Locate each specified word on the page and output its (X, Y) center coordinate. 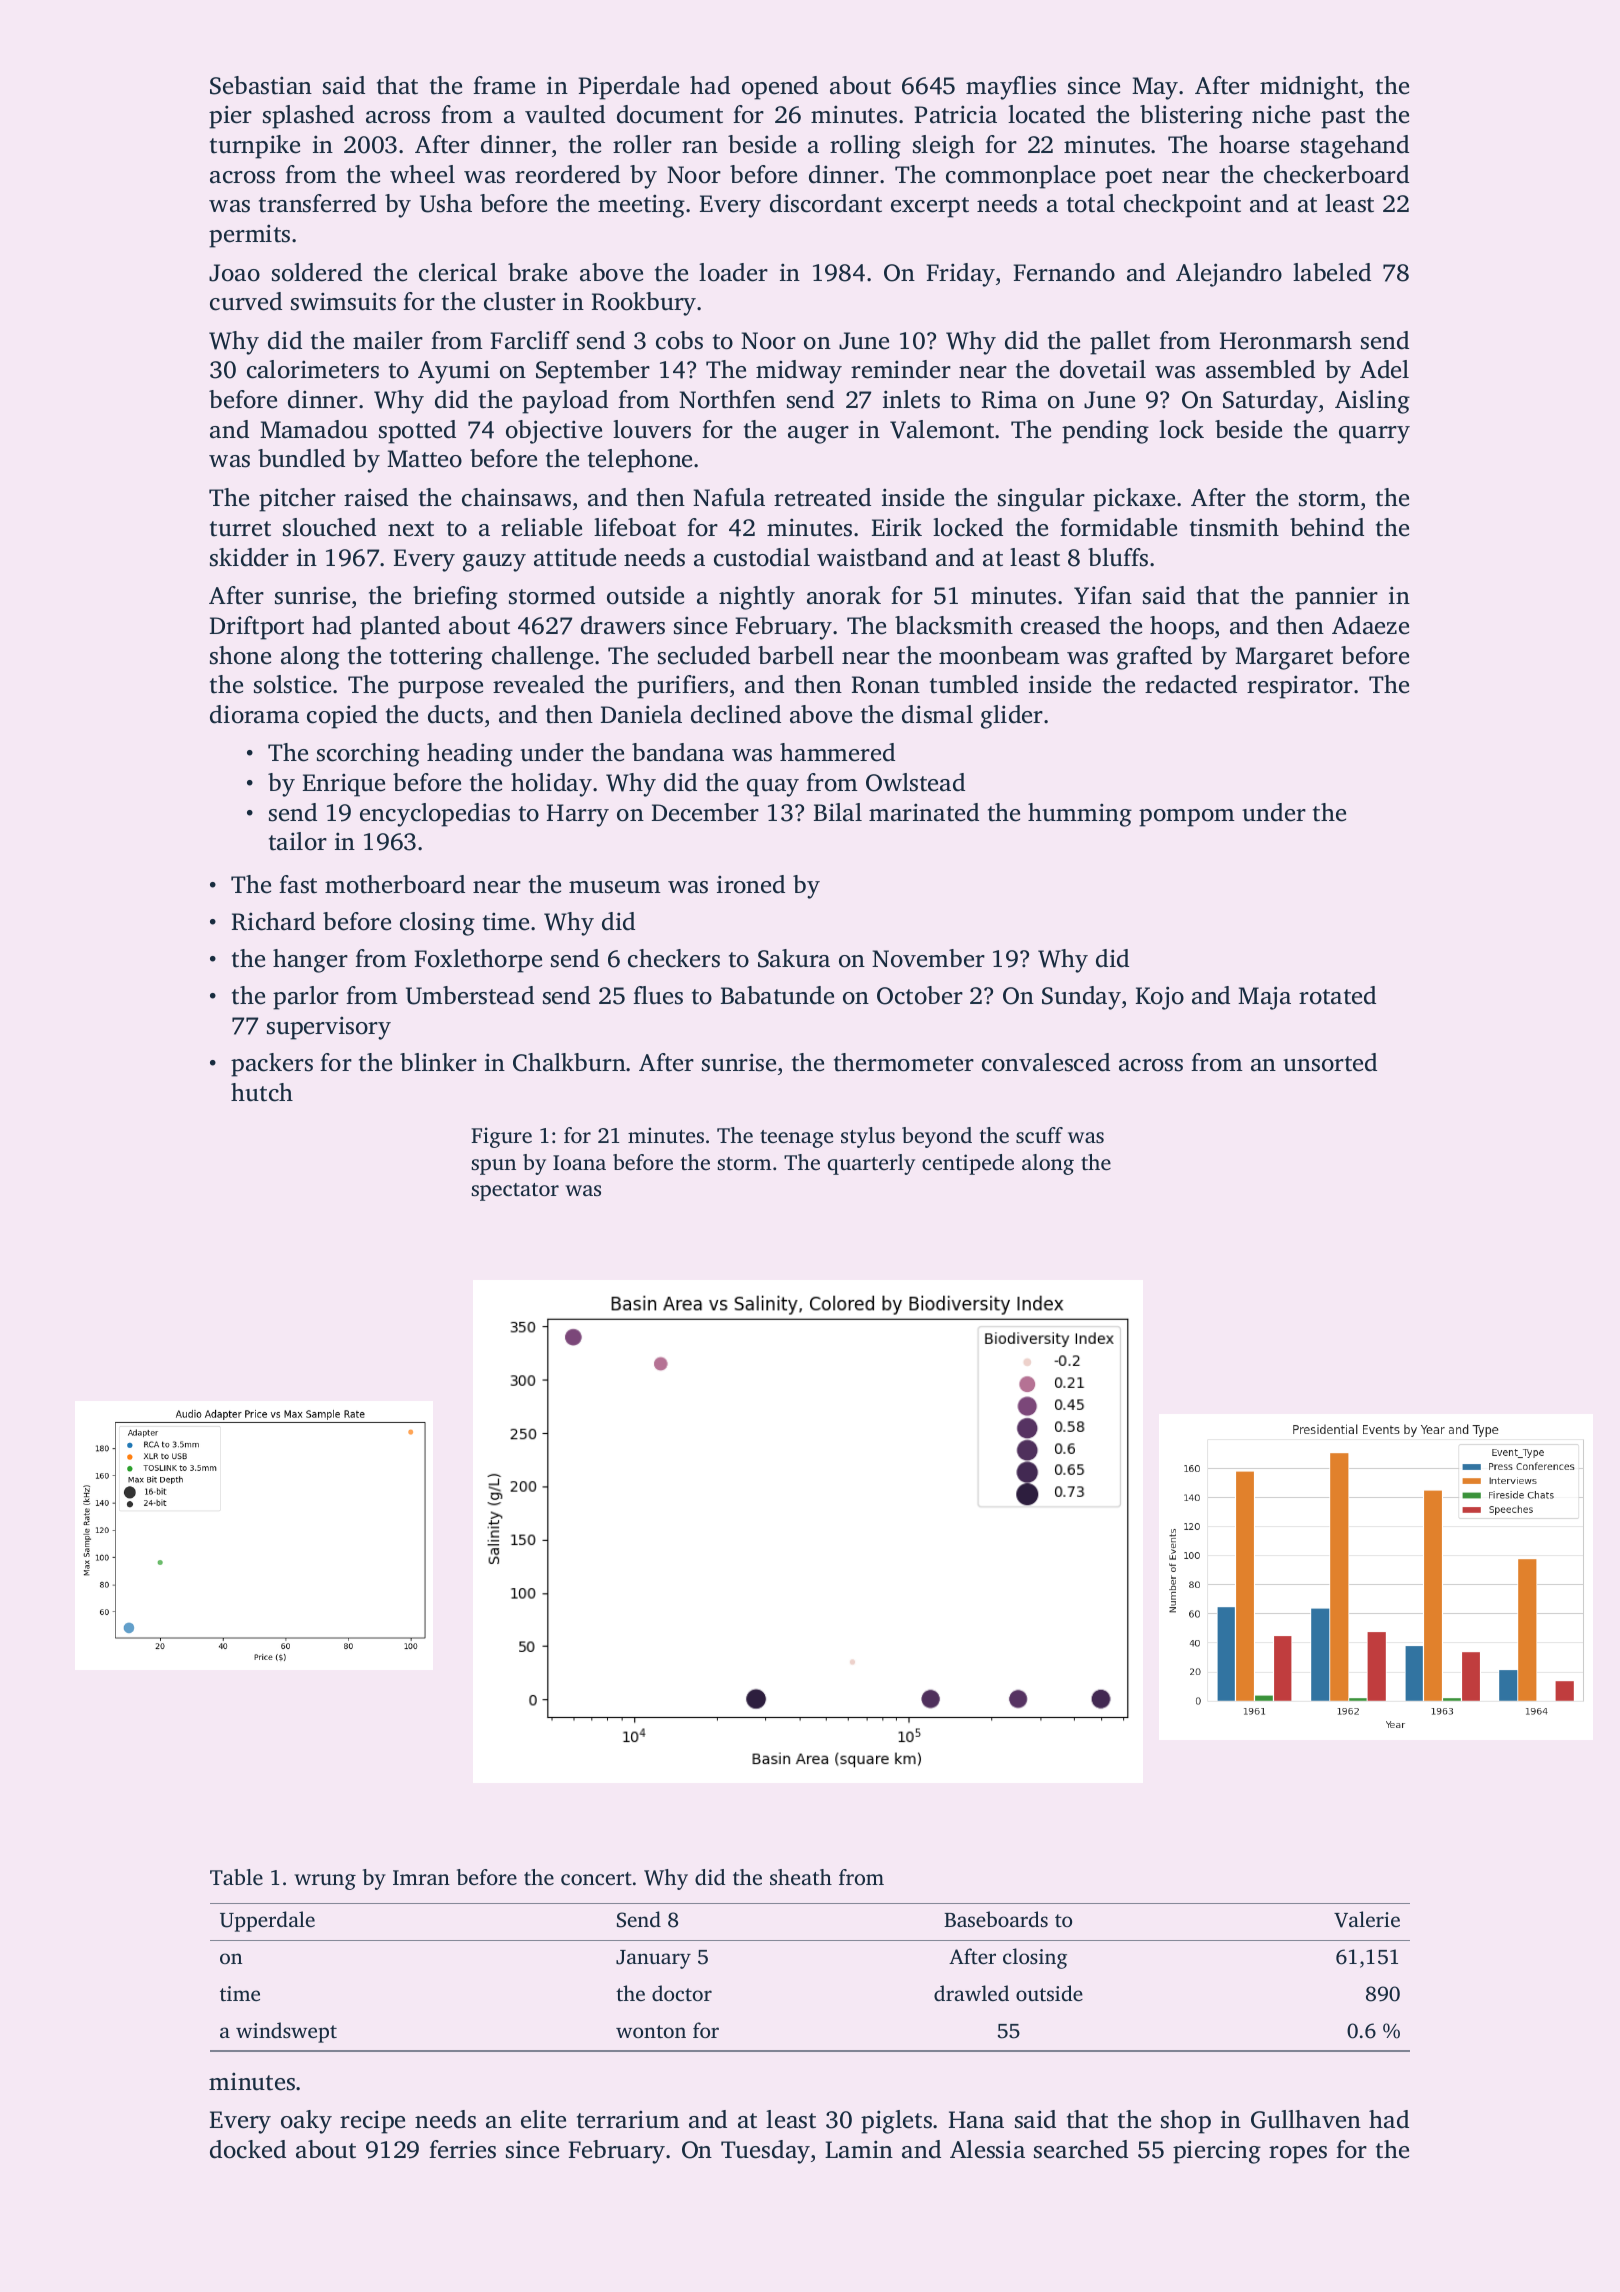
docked (248, 2149)
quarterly (871, 1164)
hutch (262, 1092)
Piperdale (629, 88)
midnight (1309, 88)
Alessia (987, 2149)
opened (780, 88)
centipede (968, 1164)
